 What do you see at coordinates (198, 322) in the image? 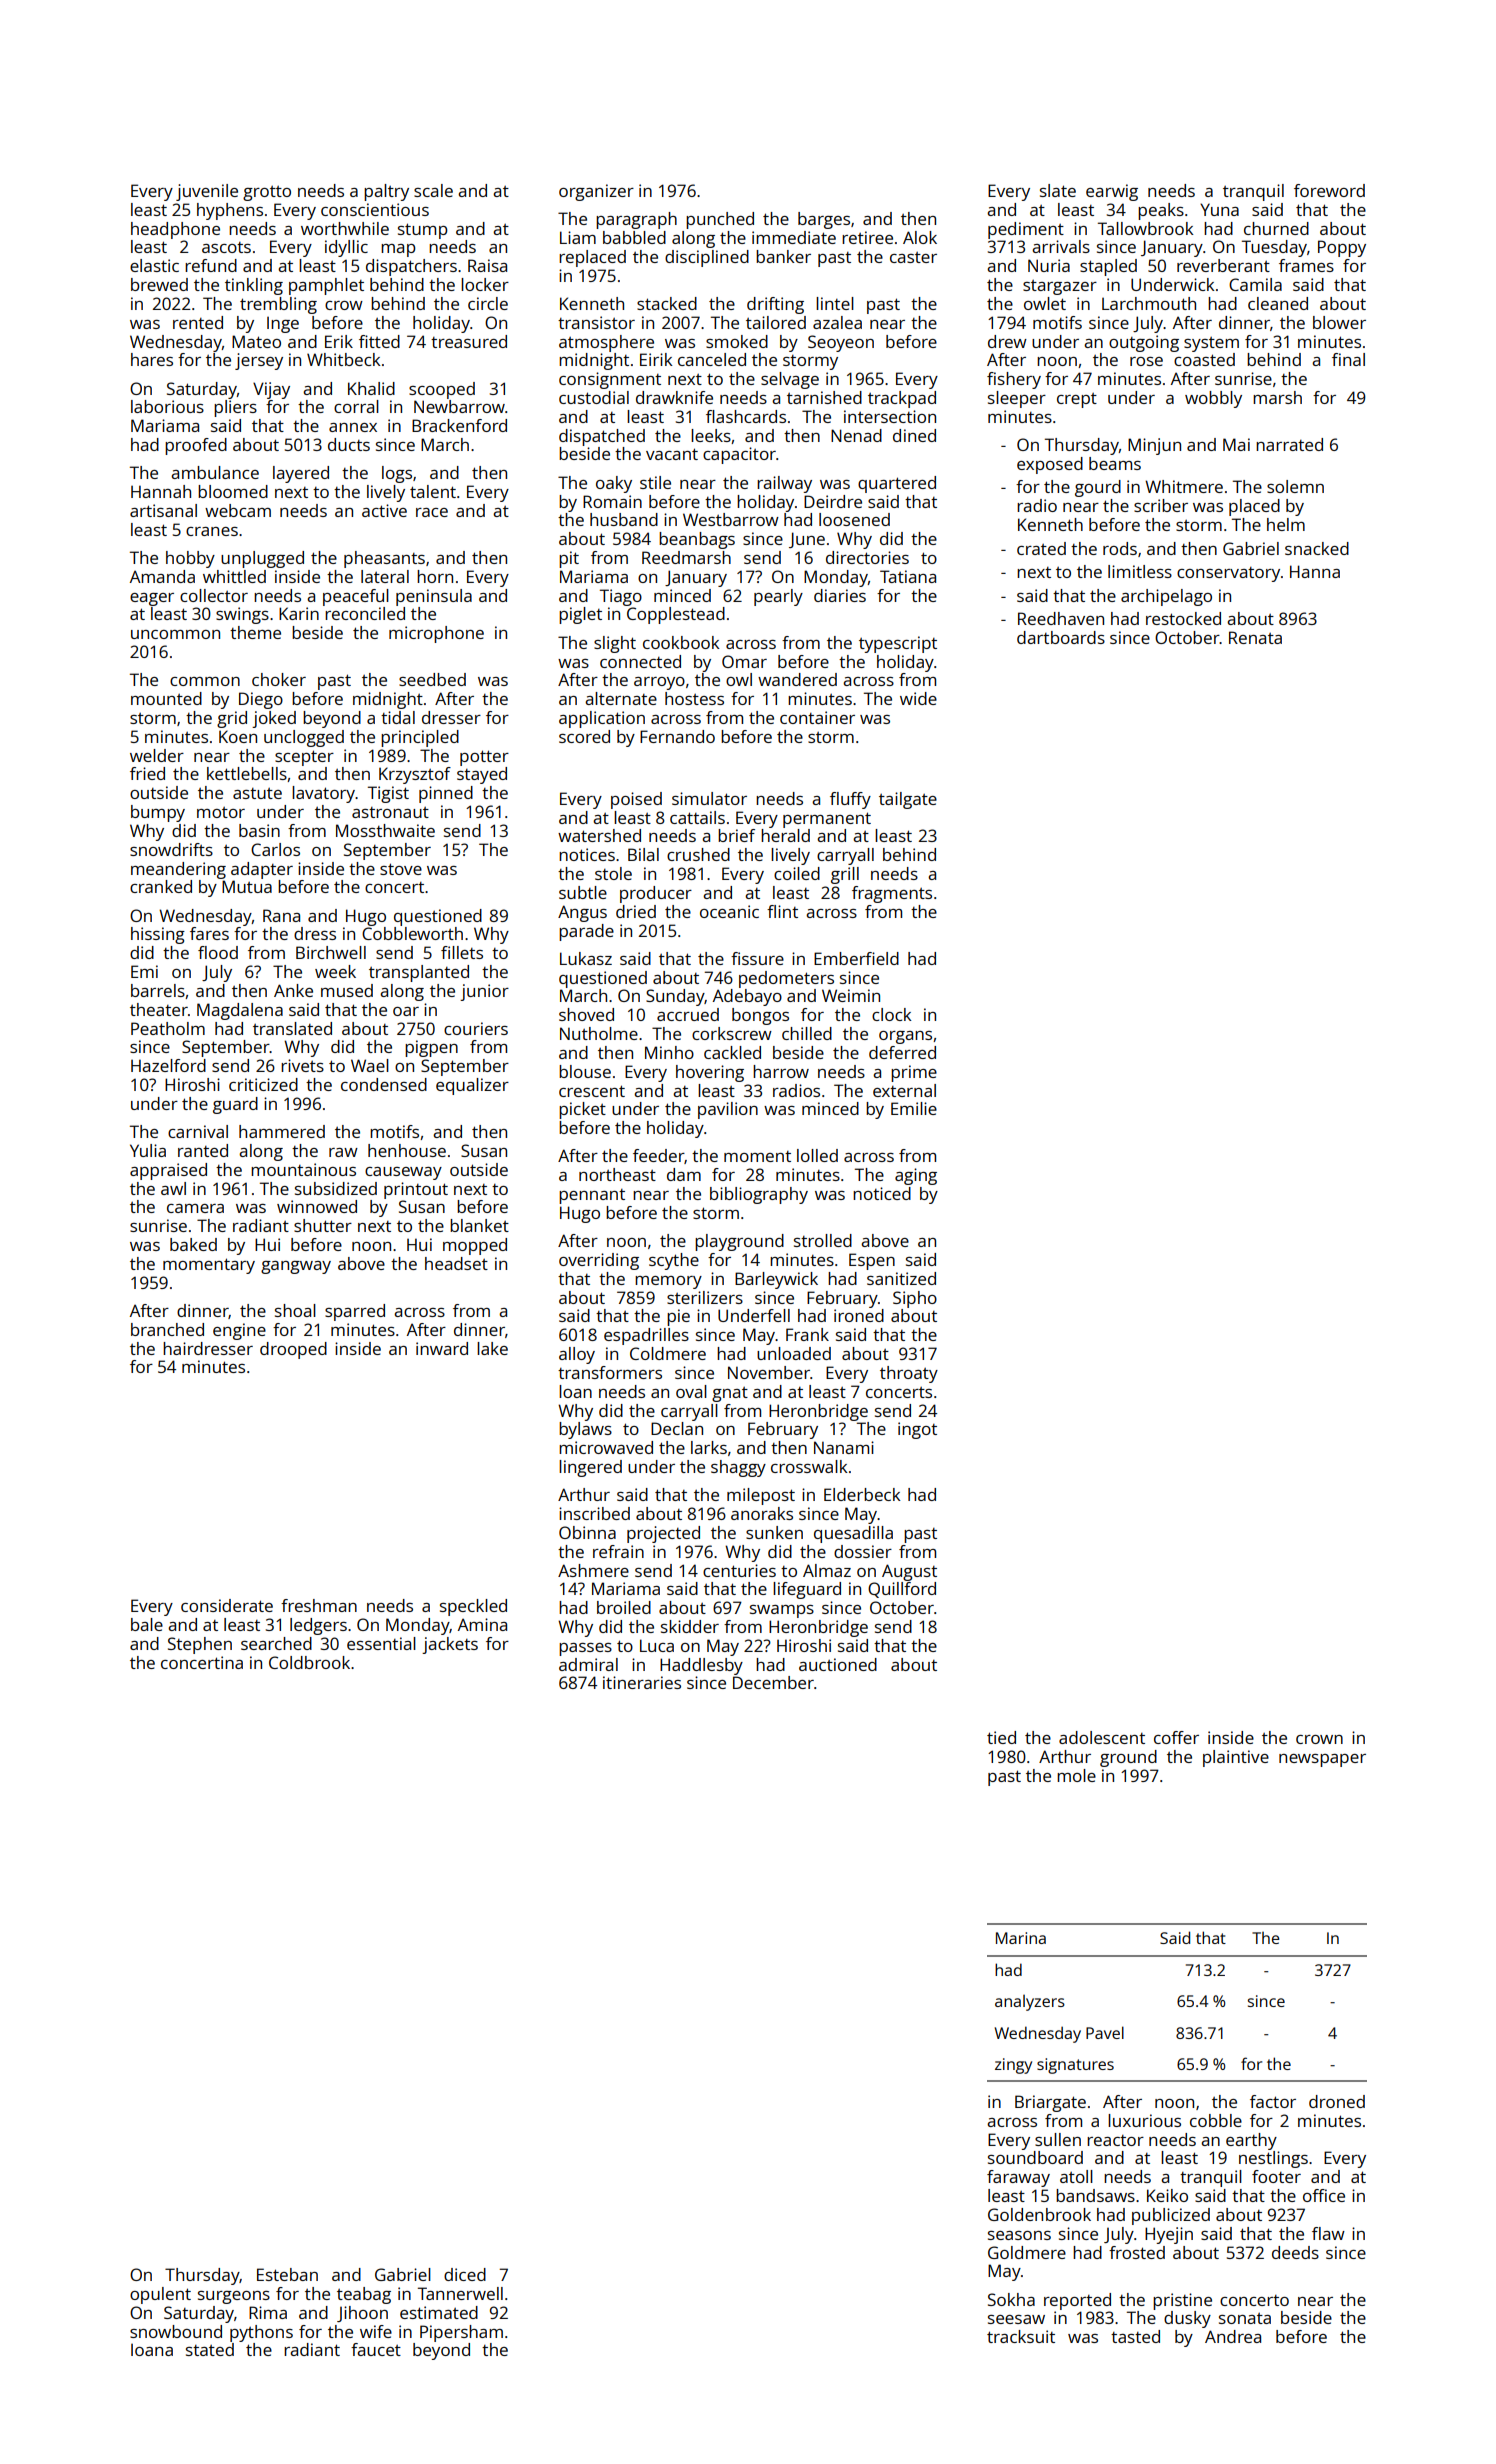
I see `rented` at bounding box center [198, 322].
